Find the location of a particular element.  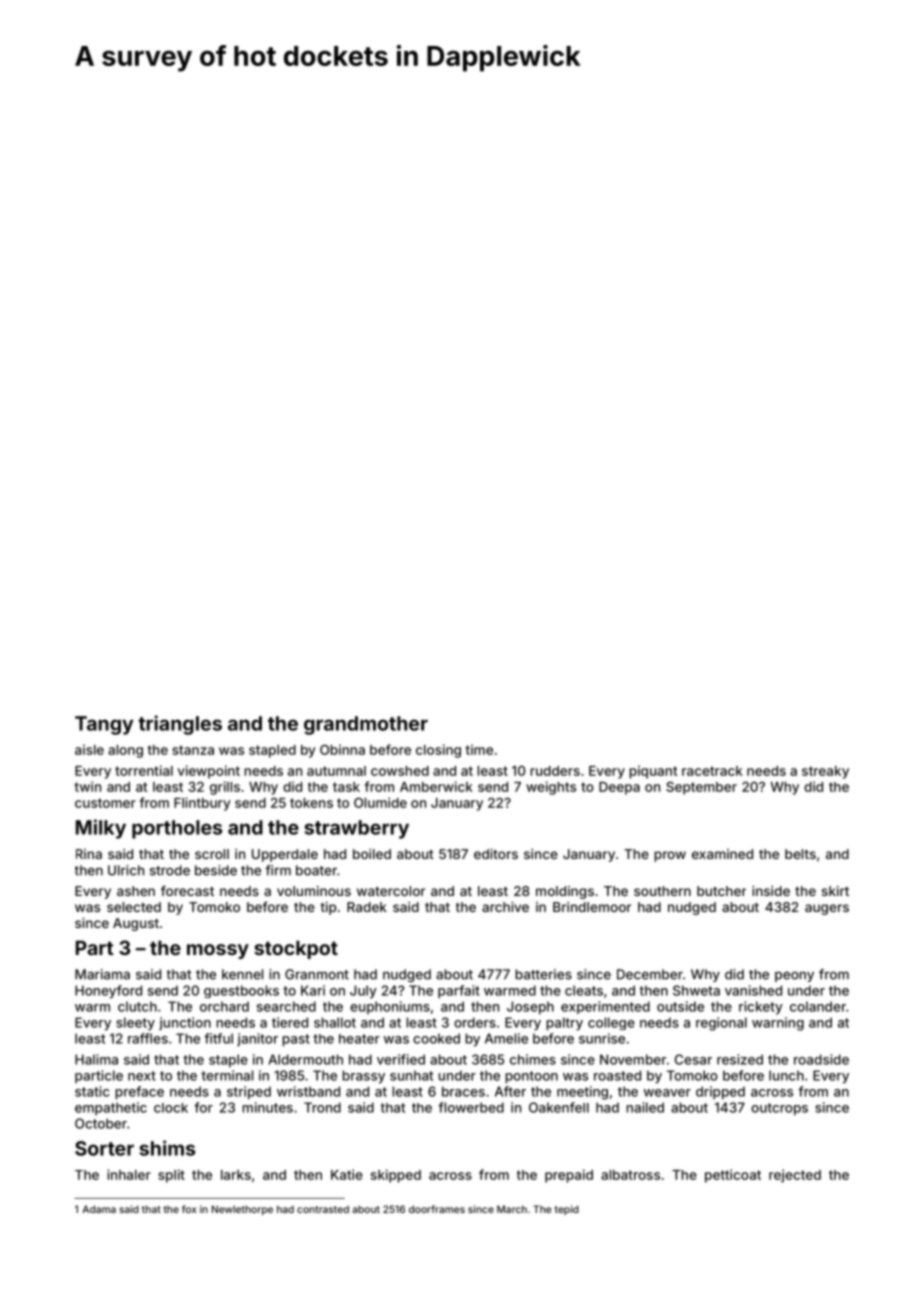

Olumide is located at coordinates (380, 802).
